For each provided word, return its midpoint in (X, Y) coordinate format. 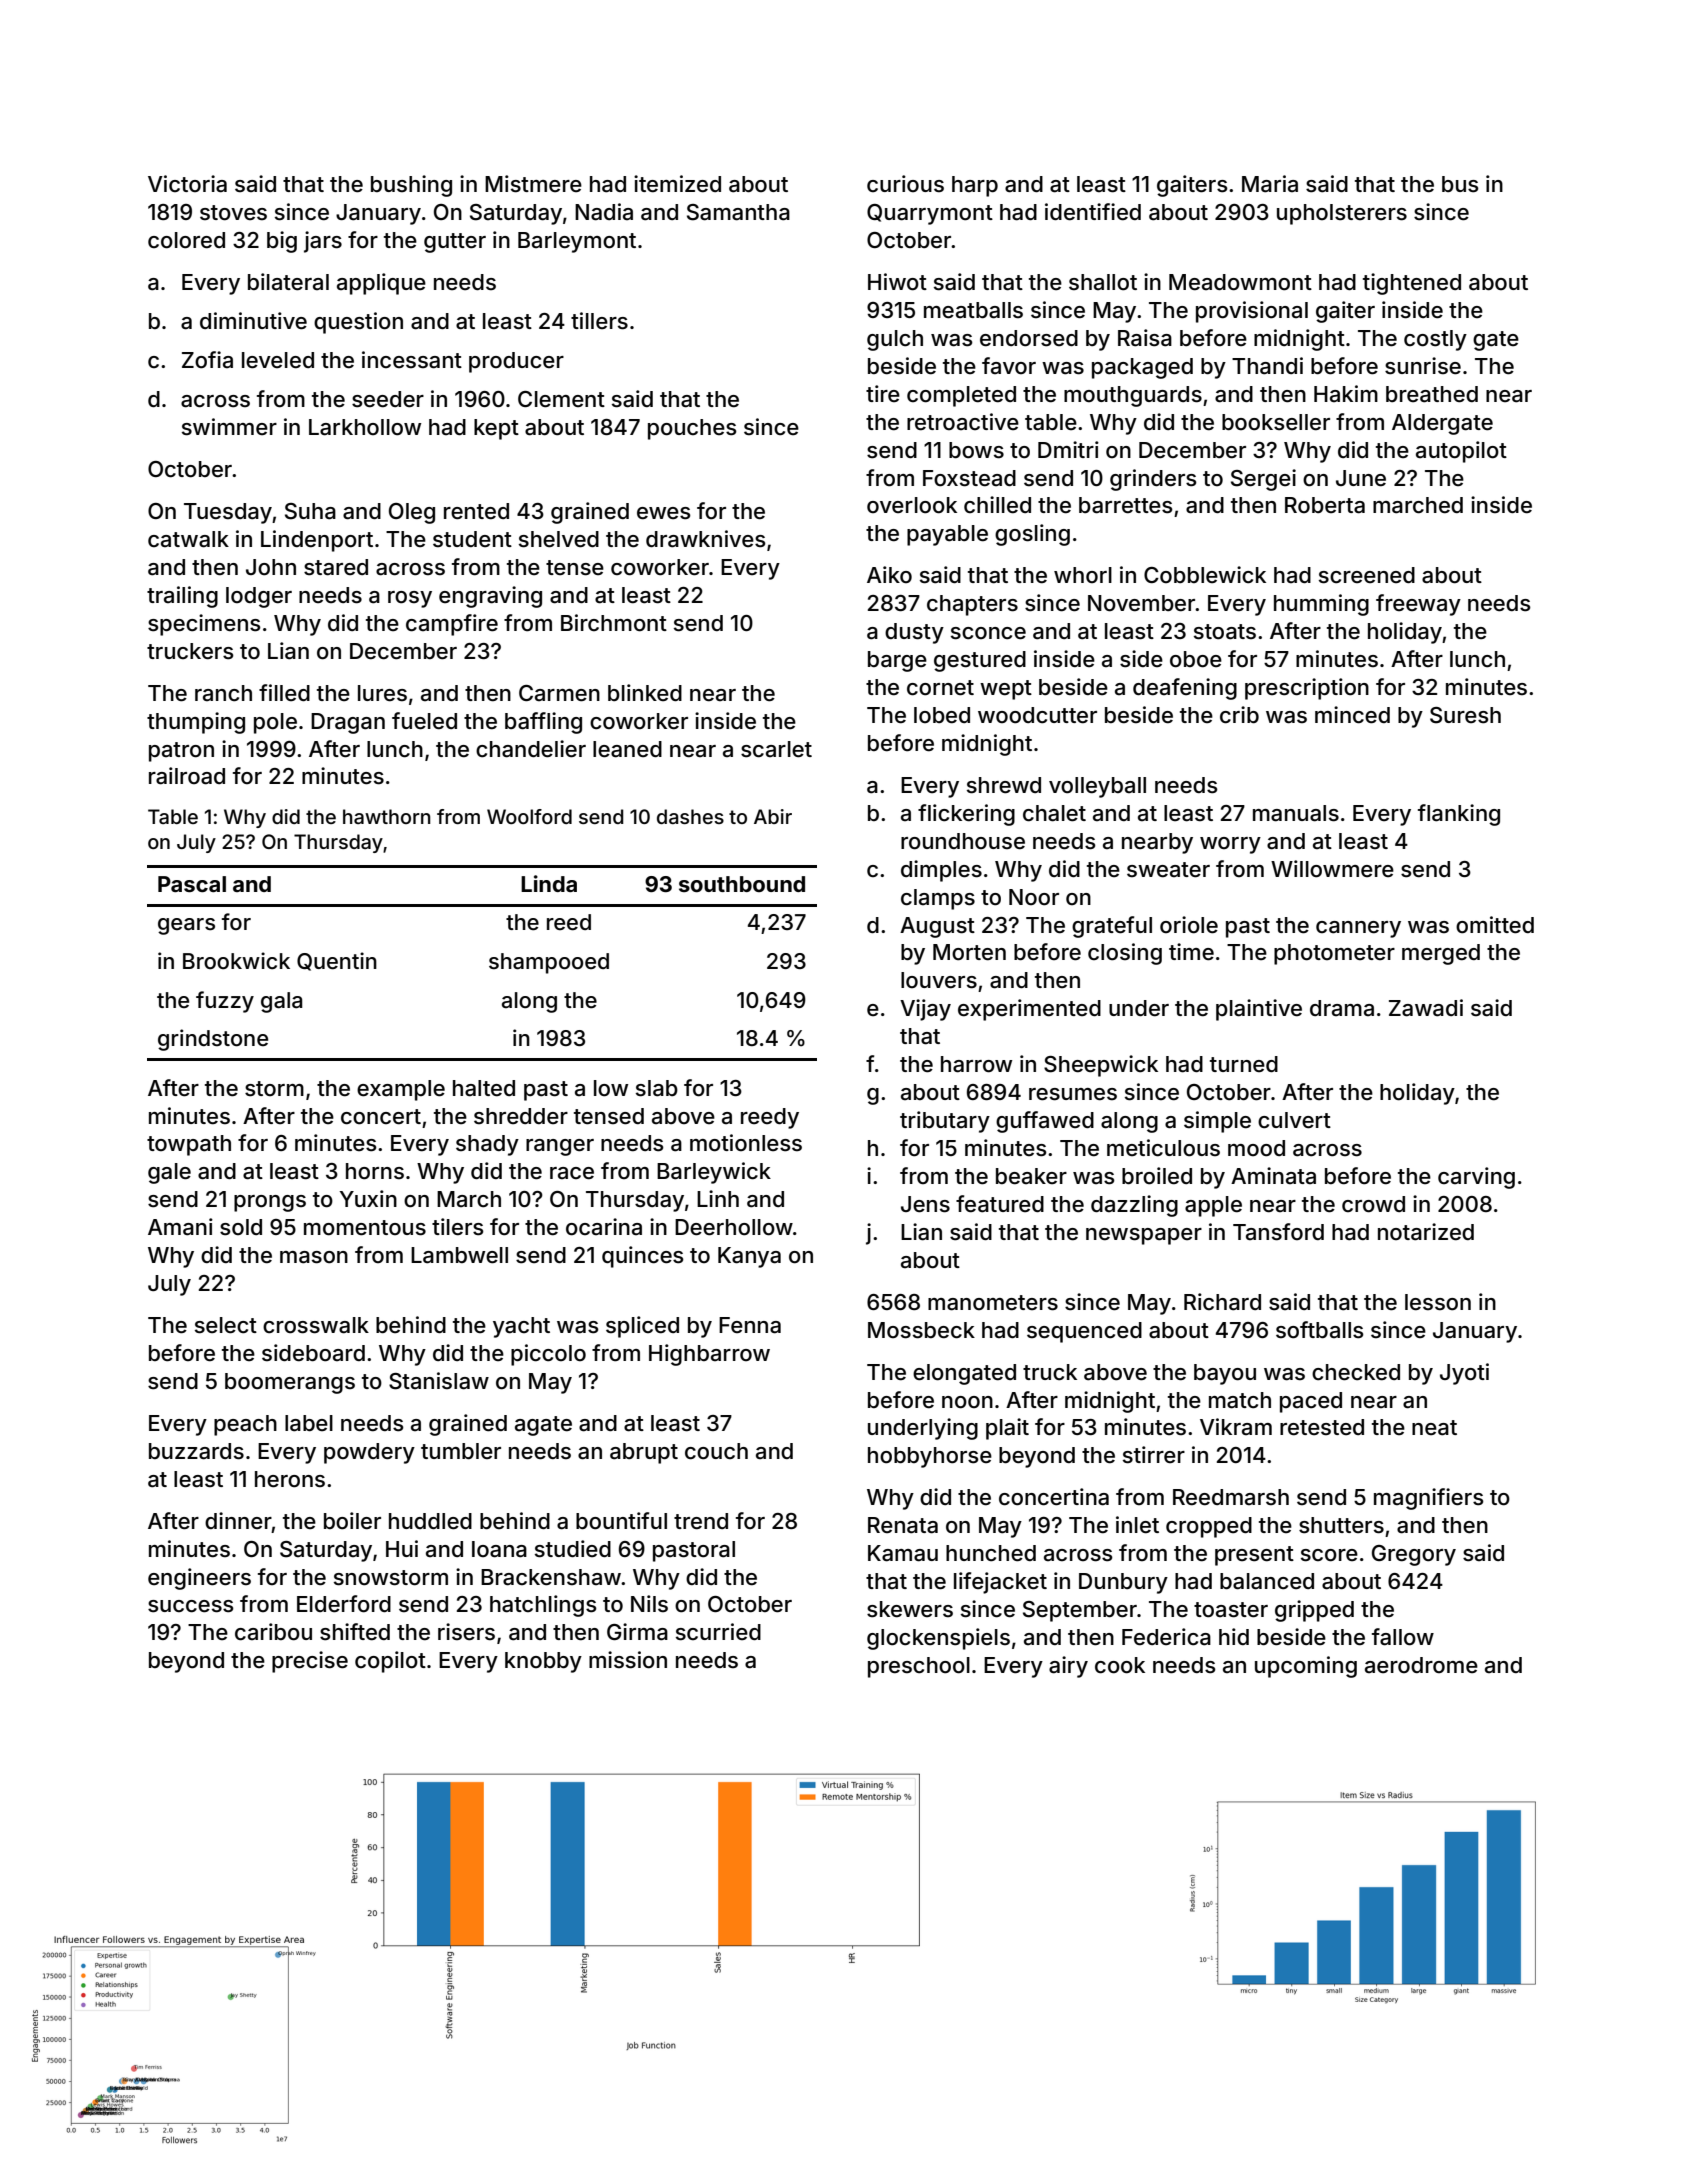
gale (169, 1173)
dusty (914, 633)
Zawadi (1426, 1008)
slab (657, 1088)
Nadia (604, 212)
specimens (204, 625)
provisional (1252, 312)
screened (1367, 575)
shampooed (549, 963)
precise (310, 1662)
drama (1342, 1008)
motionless (746, 1143)
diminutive (253, 321)
